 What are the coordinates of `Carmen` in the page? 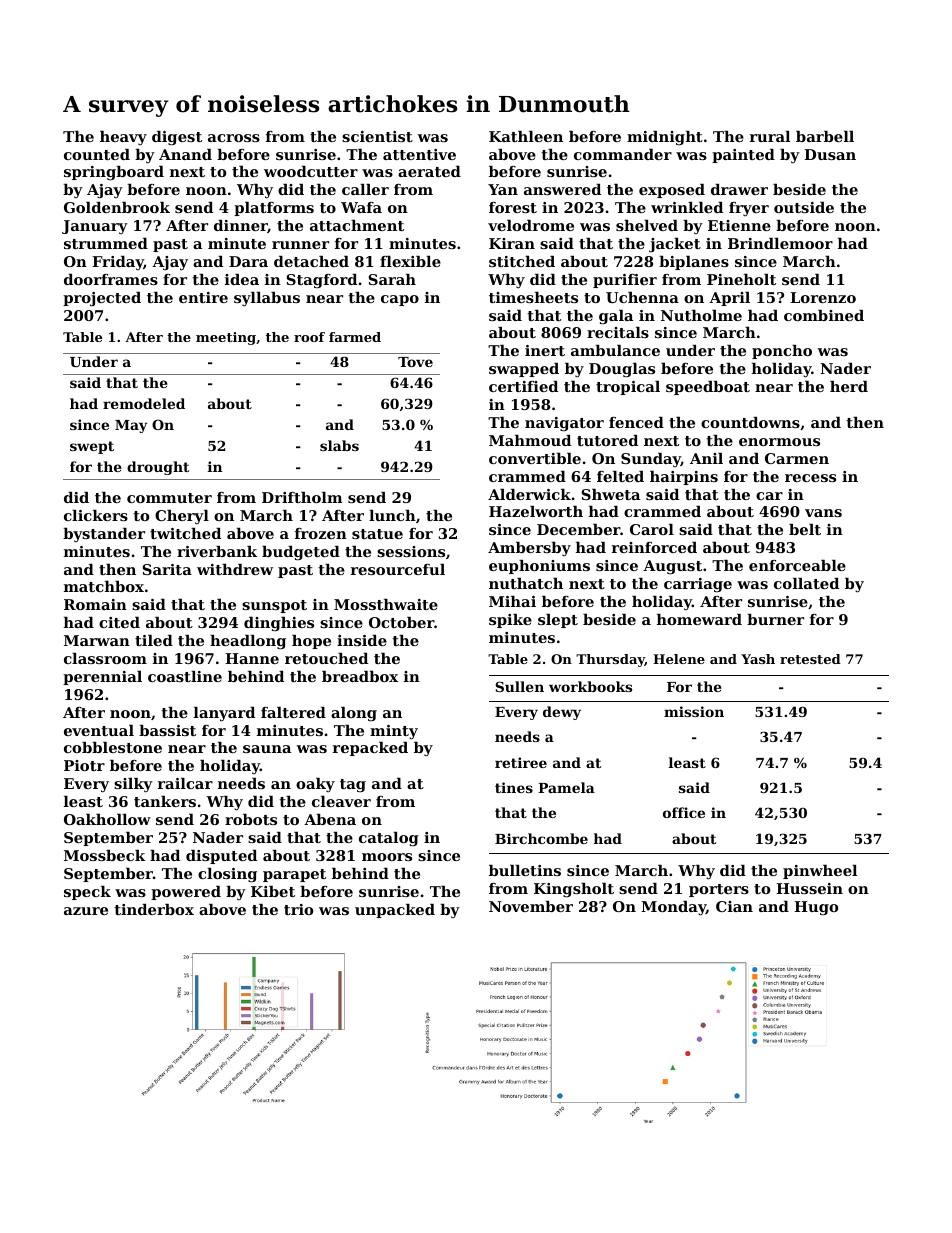 It's located at (797, 458).
